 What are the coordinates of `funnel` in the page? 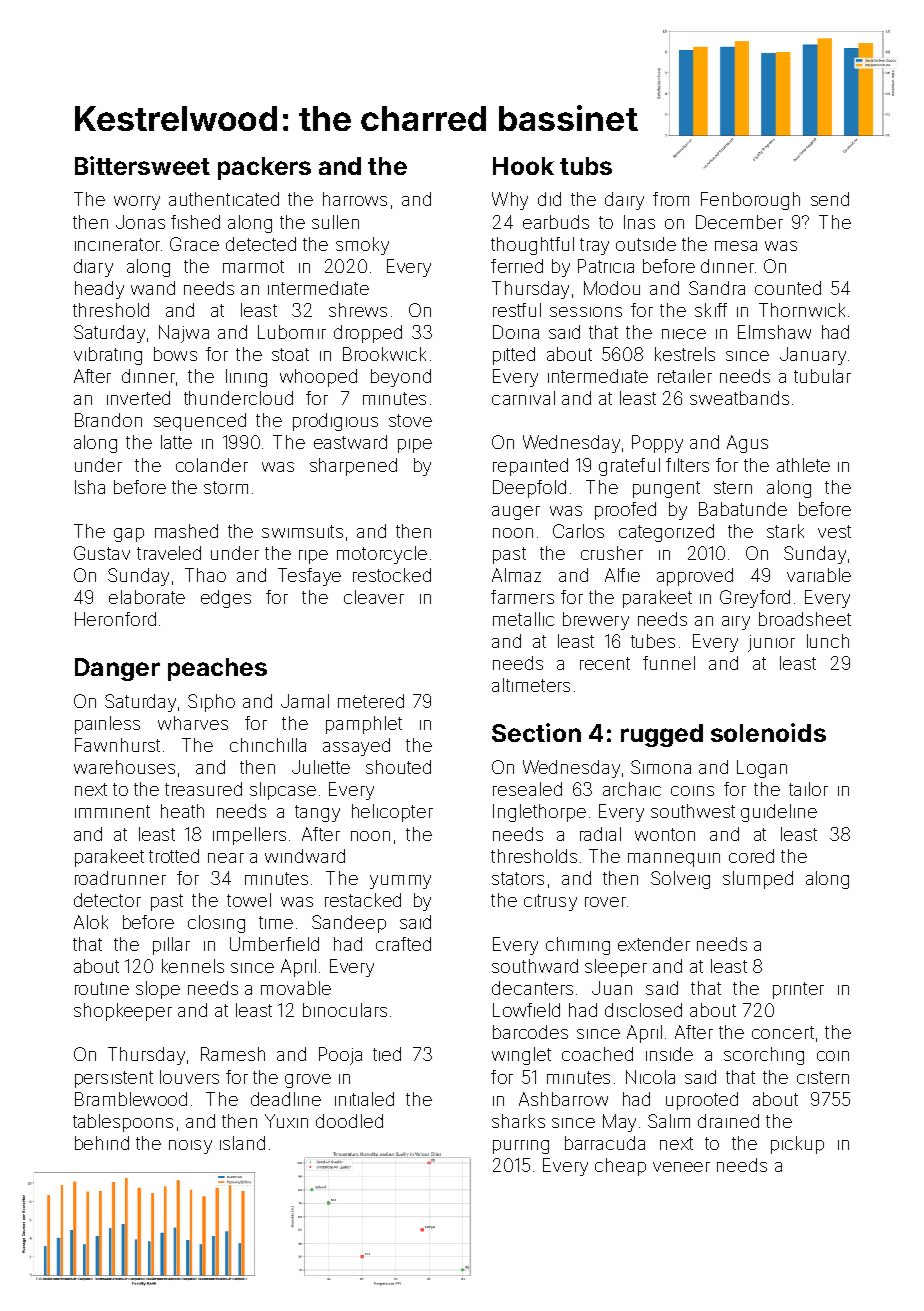 It's located at (669, 663).
